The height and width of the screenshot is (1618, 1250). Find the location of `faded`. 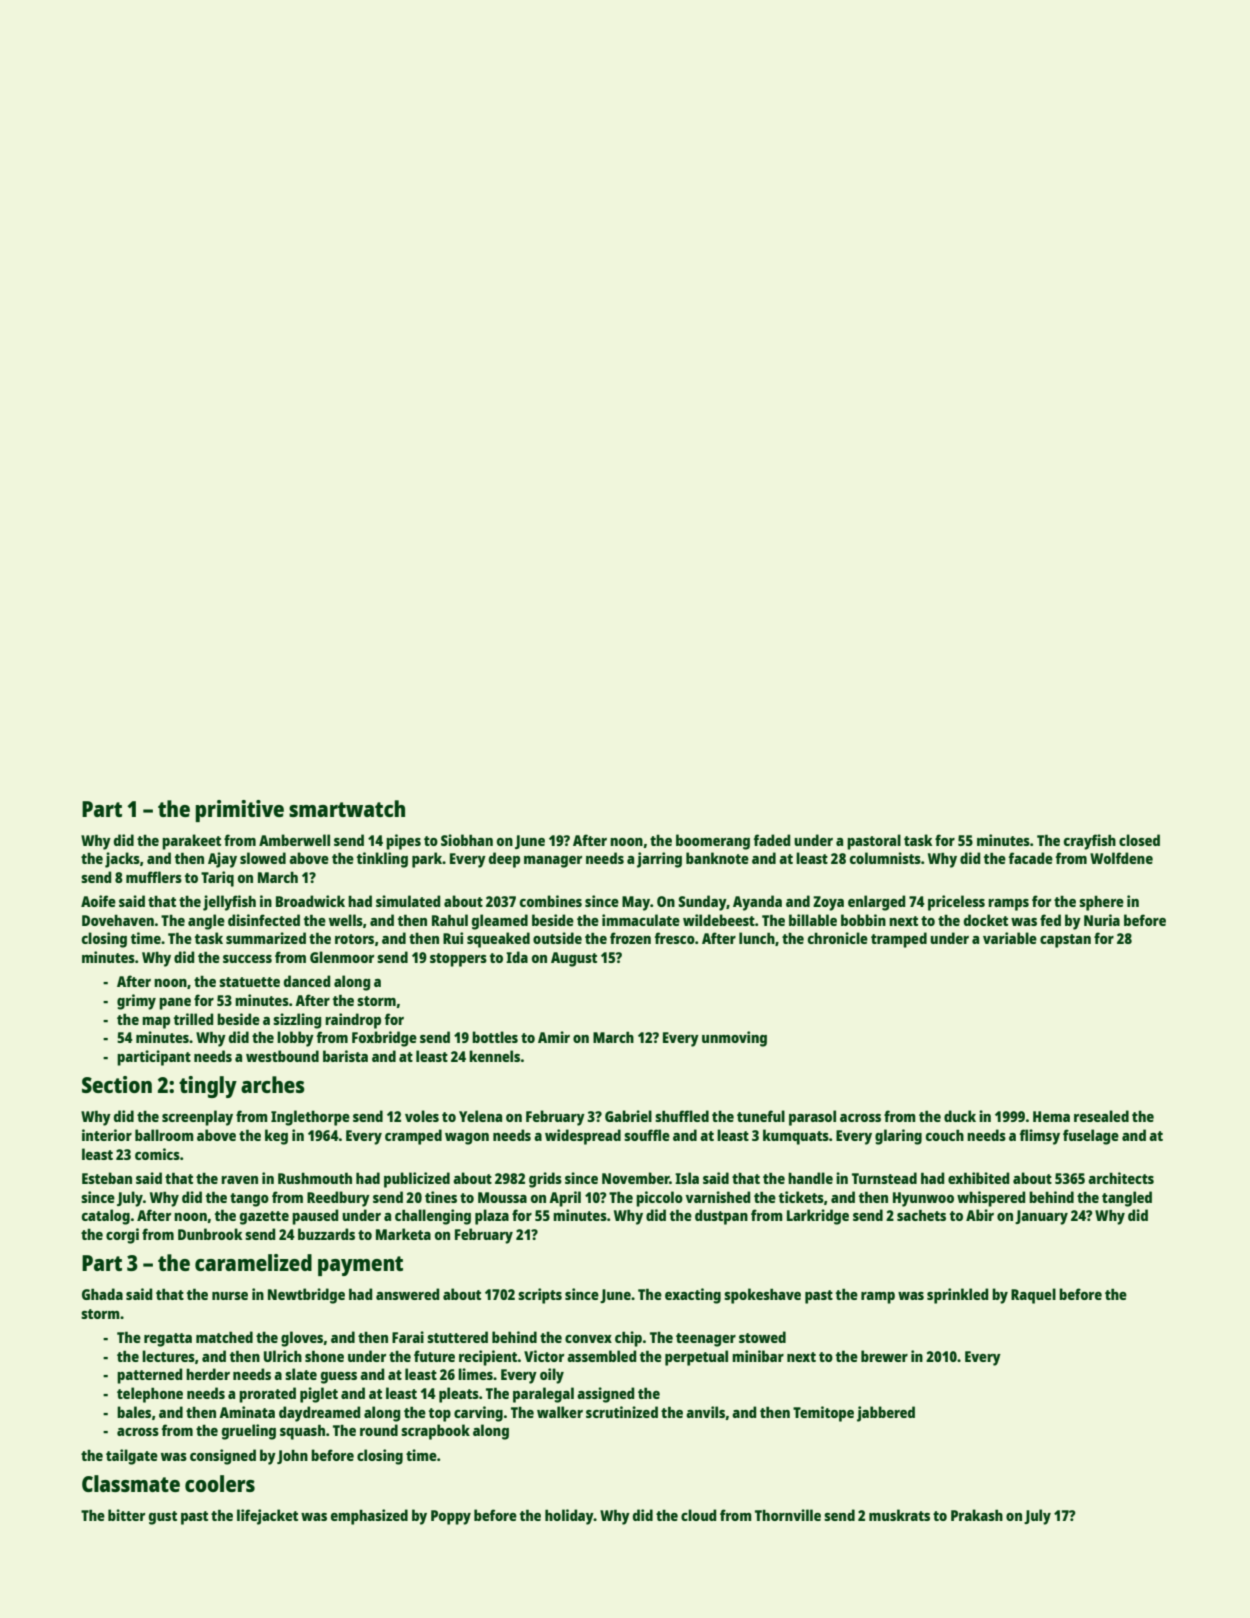

faded is located at coordinates (772, 840).
